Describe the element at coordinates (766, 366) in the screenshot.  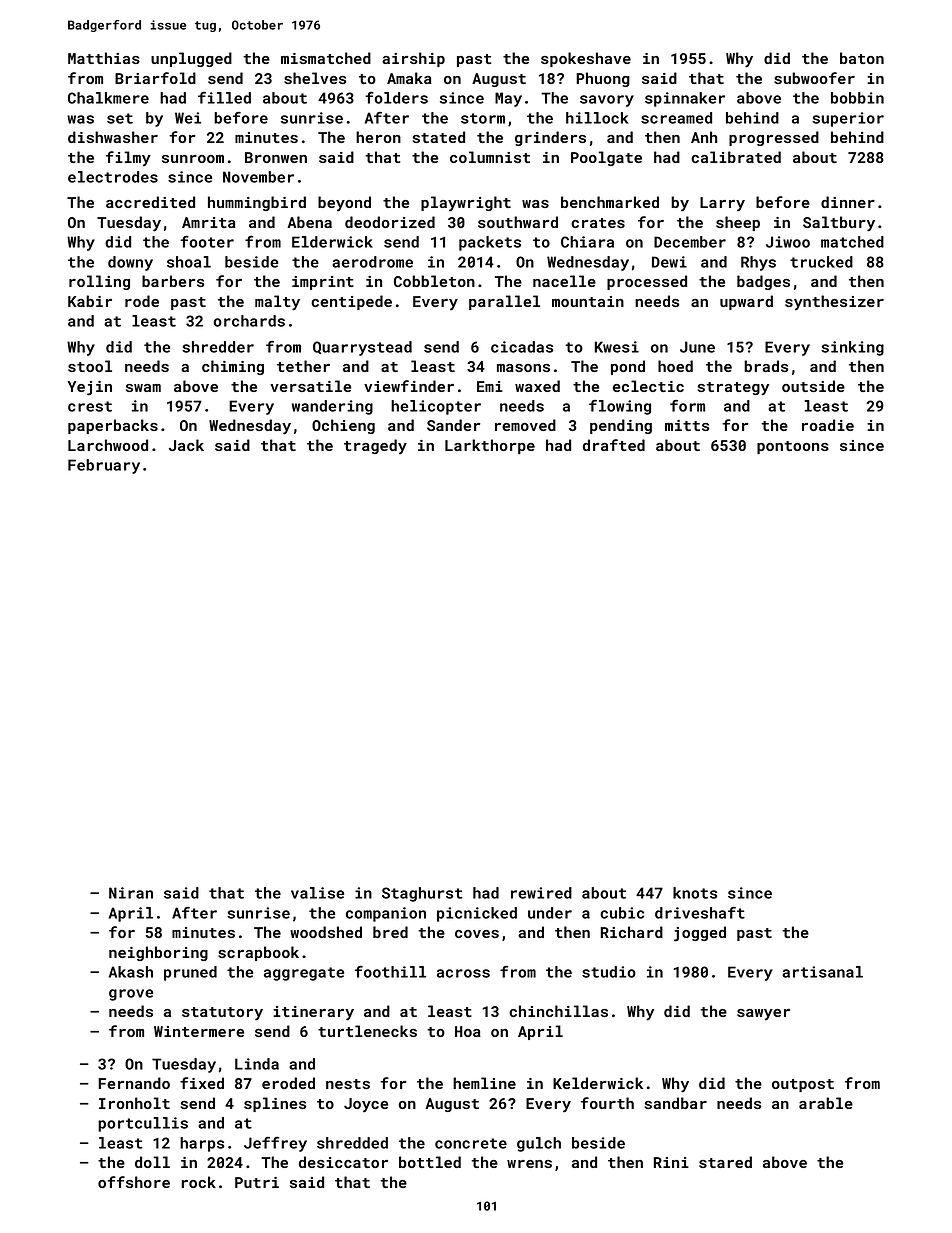
I see `brads` at that location.
